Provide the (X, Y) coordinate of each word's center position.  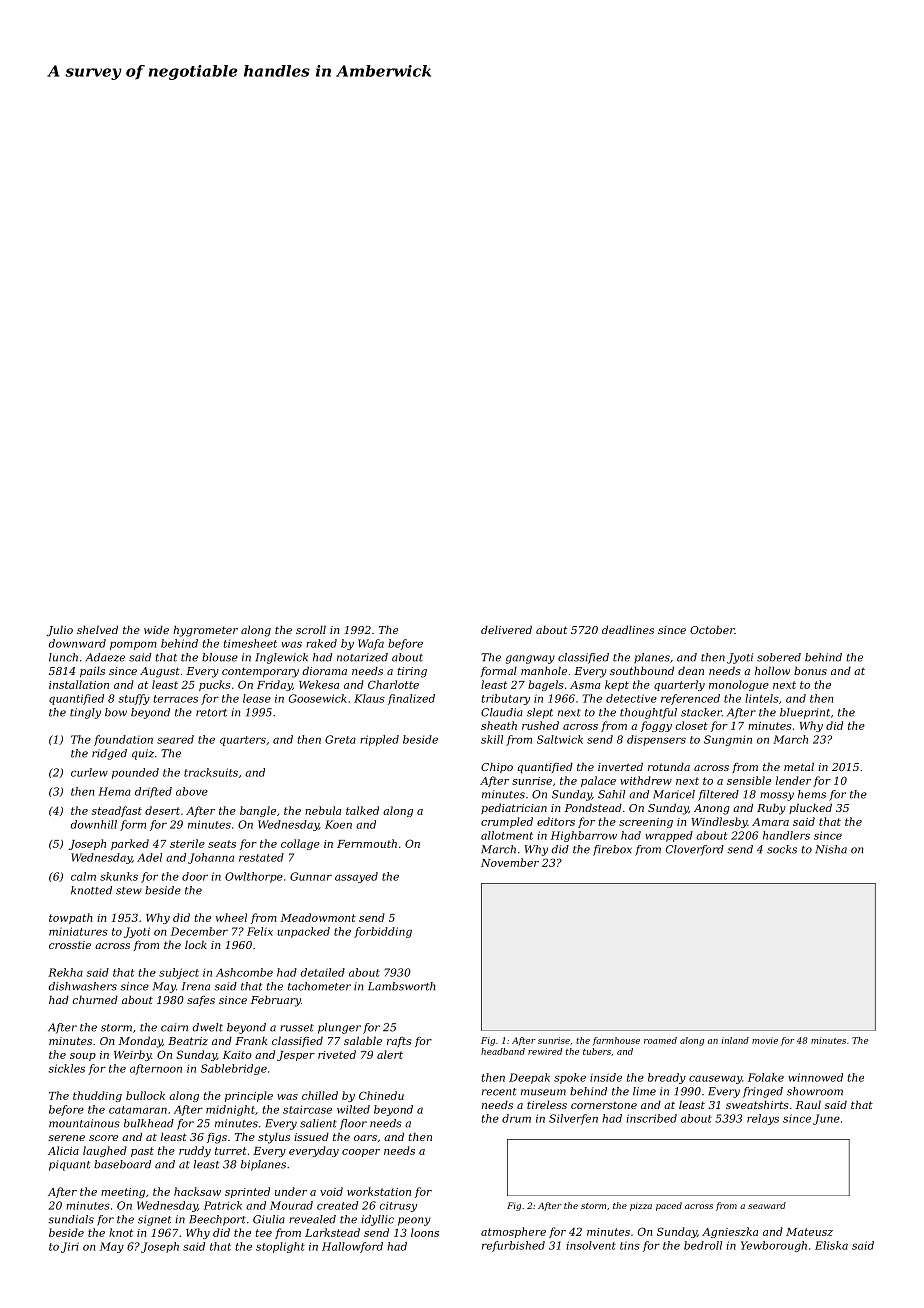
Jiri (70, 1247)
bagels (546, 685)
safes (201, 1001)
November (510, 862)
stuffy (134, 699)
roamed (660, 1040)
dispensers (656, 740)
